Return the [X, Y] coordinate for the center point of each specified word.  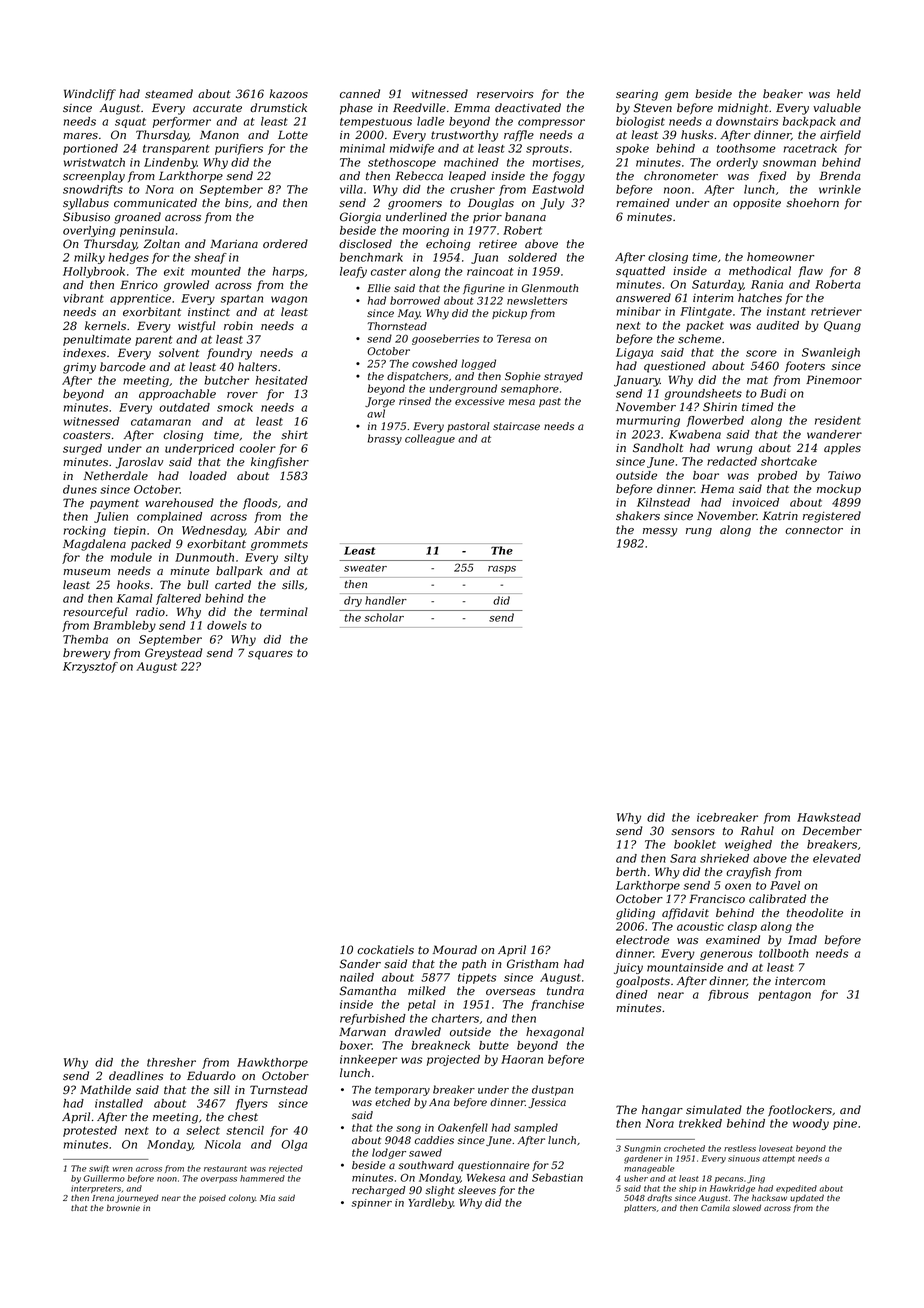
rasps [502, 570]
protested [90, 1131]
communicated [155, 203]
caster [388, 272]
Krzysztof [90, 667]
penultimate [97, 340]
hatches [760, 298]
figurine [484, 289]
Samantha [368, 991]
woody [811, 1124]
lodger [389, 1153]
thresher [171, 1062]
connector [814, 530]
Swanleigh [831, 353]
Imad [802, 939]
